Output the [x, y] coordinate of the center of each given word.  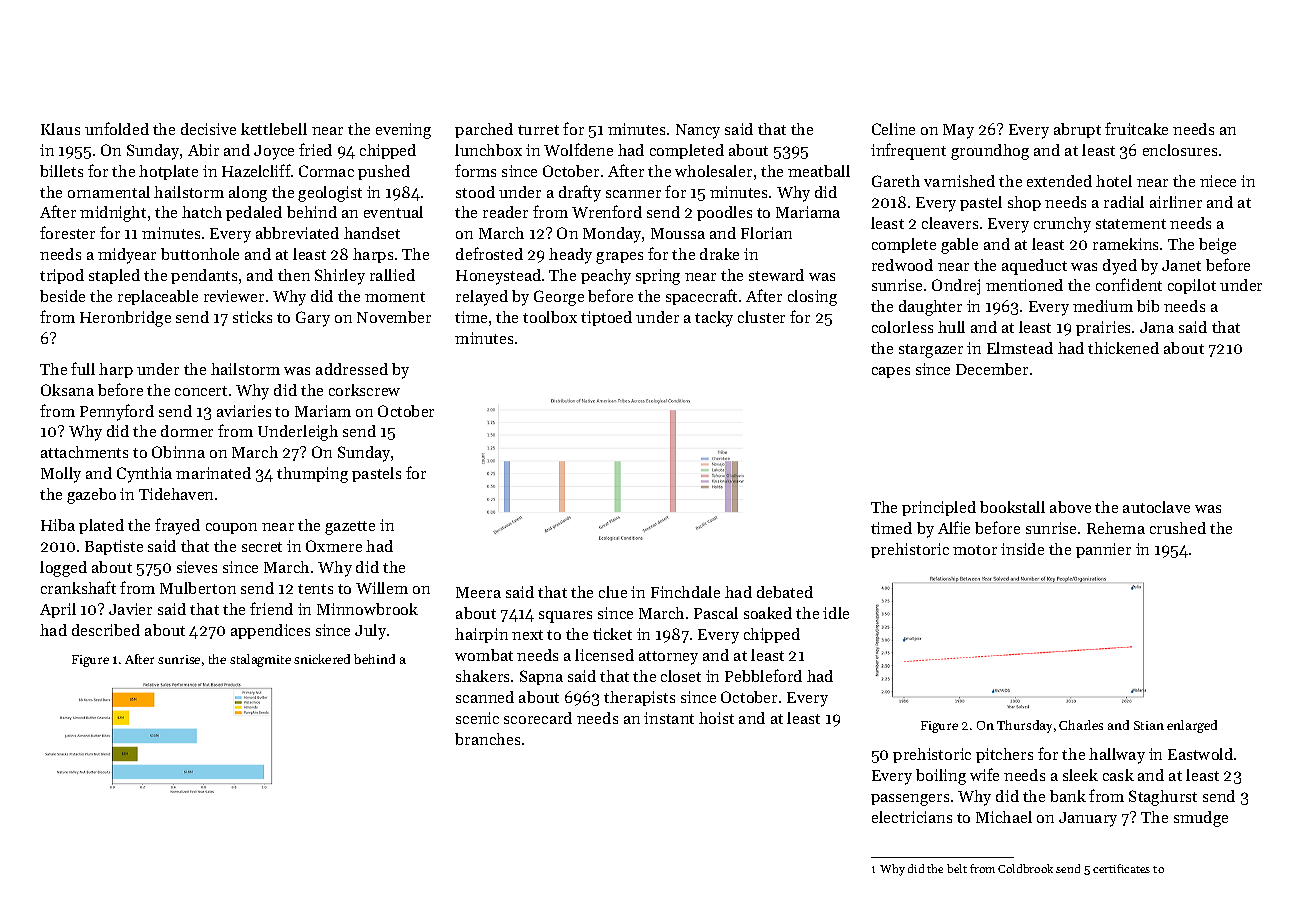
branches [487, 739]
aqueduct [1034, 267]
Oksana [67, 390]
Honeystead [498, 277]
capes [891, 372]
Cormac [326, 171]
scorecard [538, 718]
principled [939, 508]
